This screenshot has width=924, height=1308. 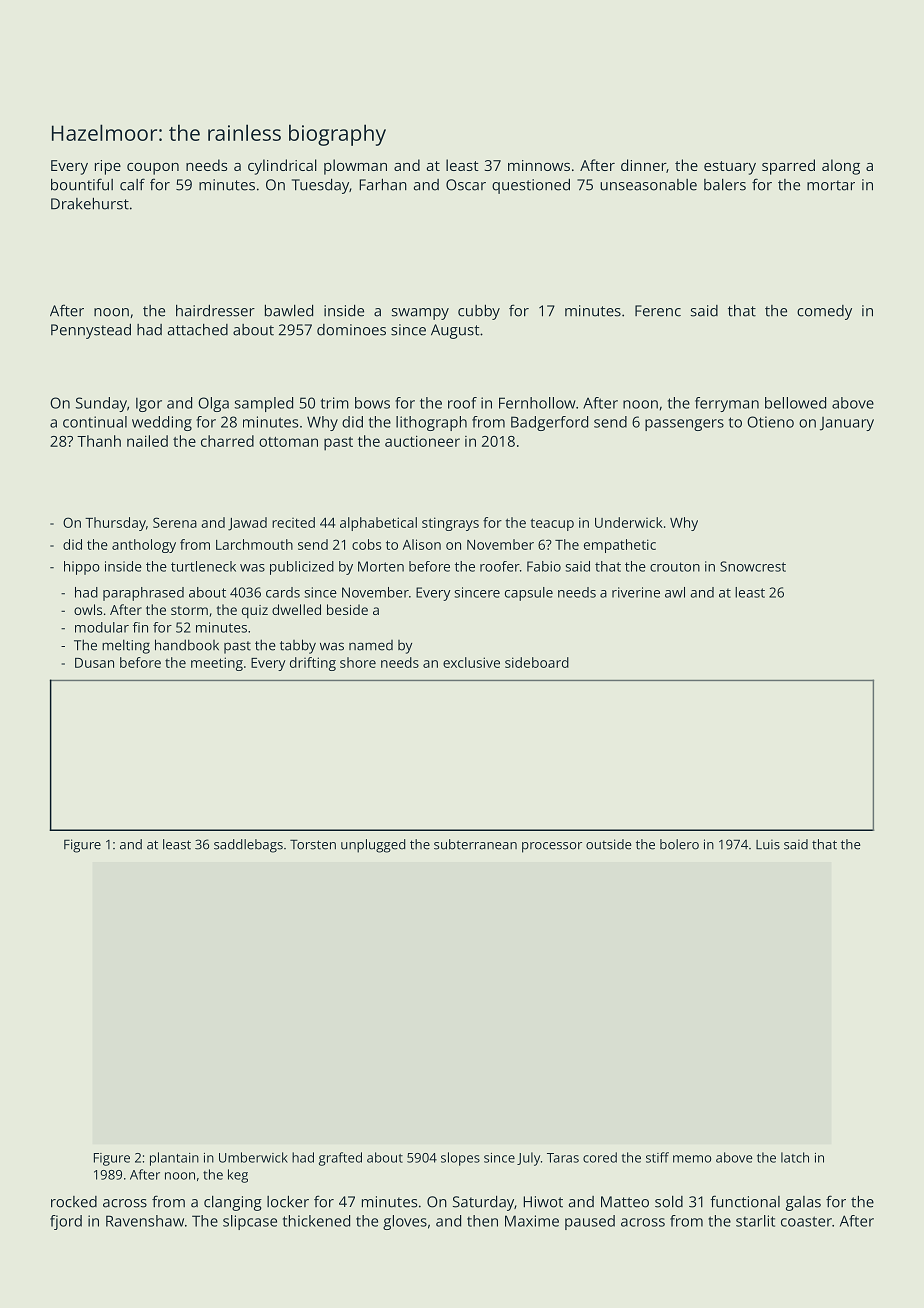 I want to click on clanging, so click(x=233, y=1203).
